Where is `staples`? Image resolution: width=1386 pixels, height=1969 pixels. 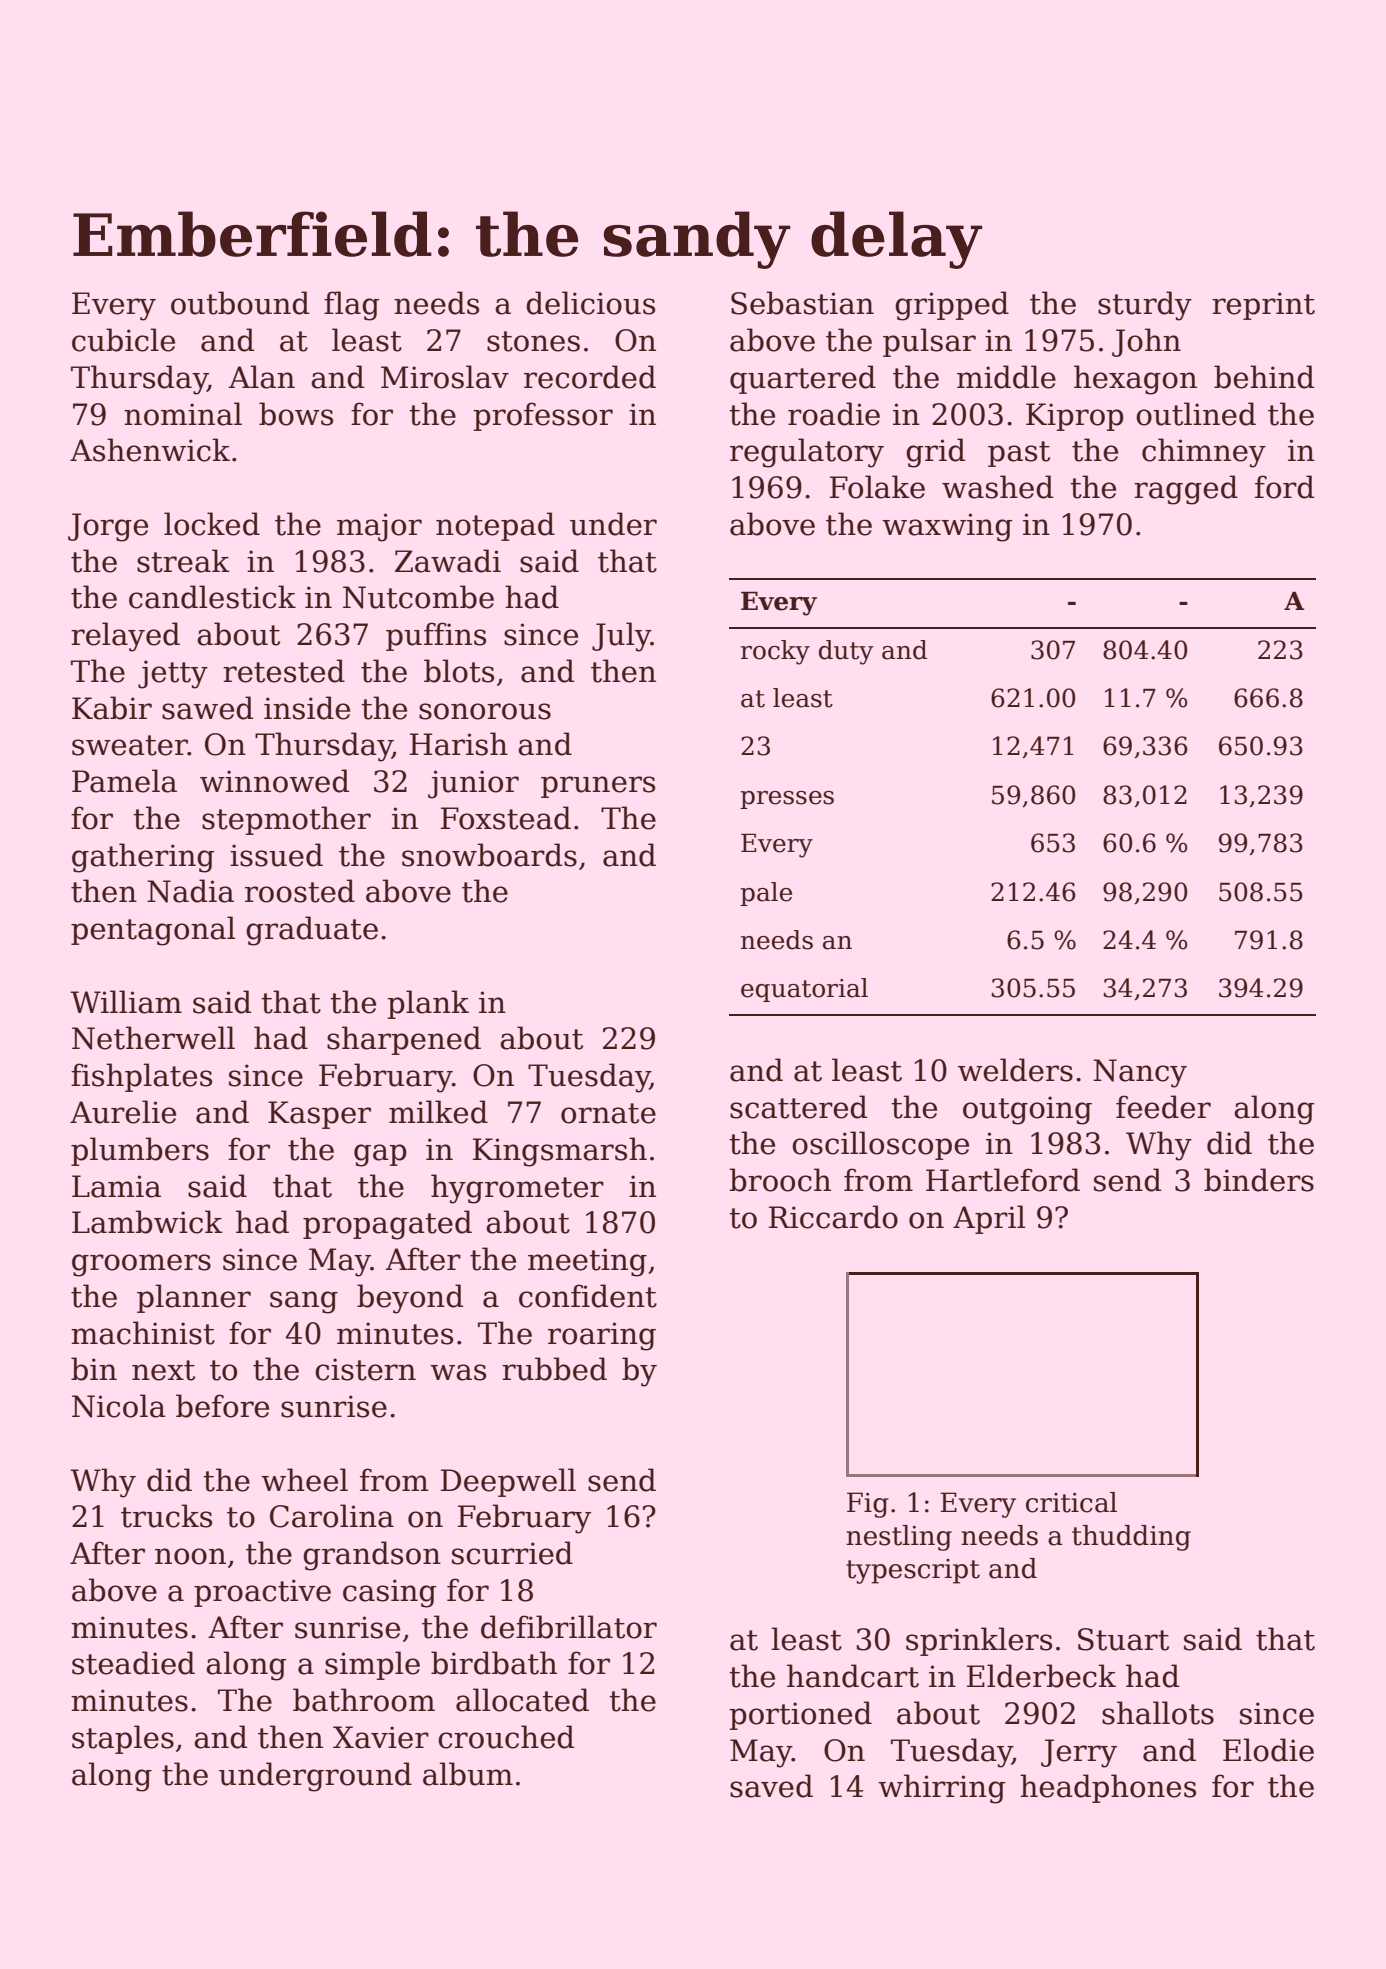
staples is located at coordinates (123, 1739).
